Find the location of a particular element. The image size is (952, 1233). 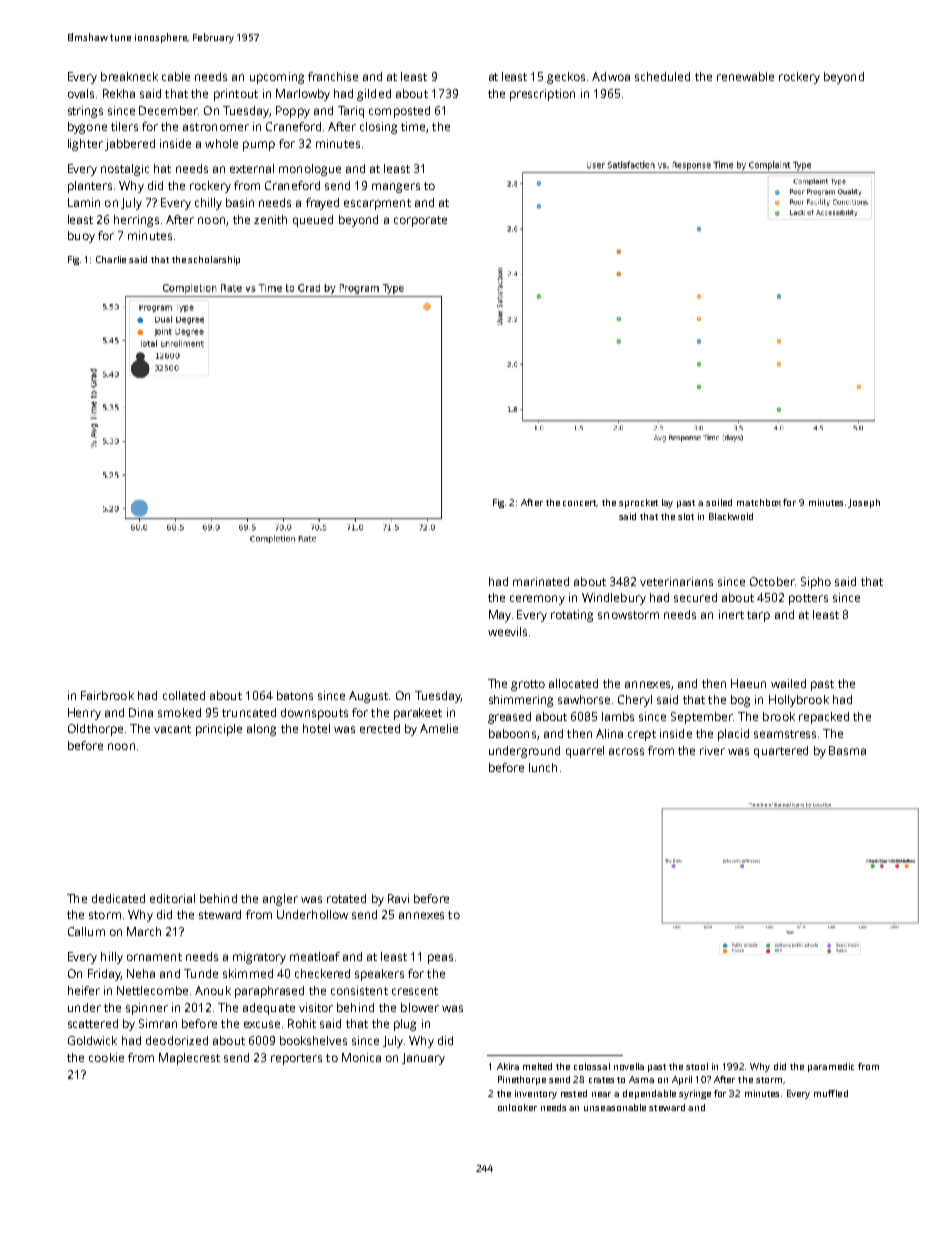

cable is located at coordinates (176, 76).
